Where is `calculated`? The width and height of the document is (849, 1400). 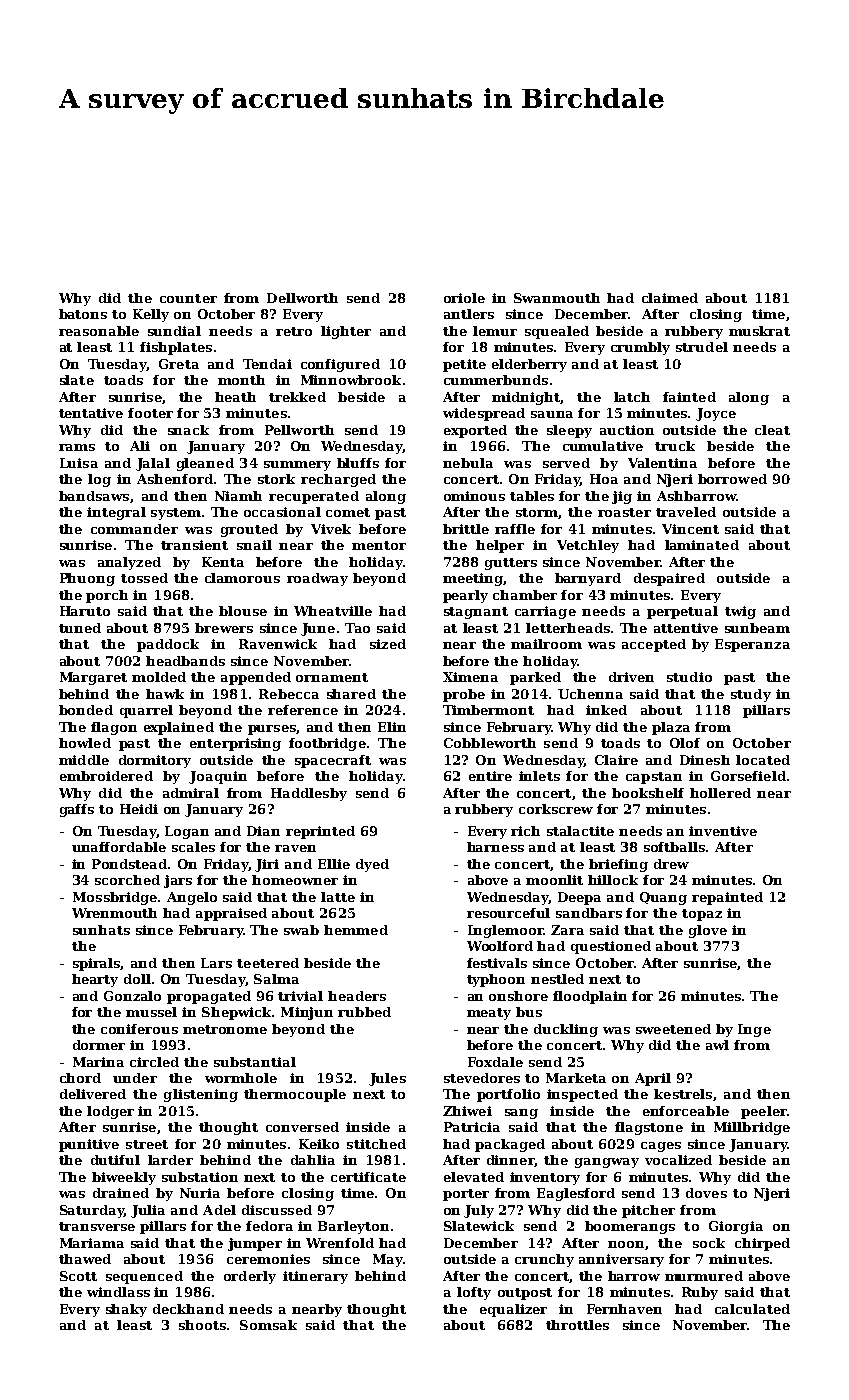 calculated is located at coordinates (752, 1309).
